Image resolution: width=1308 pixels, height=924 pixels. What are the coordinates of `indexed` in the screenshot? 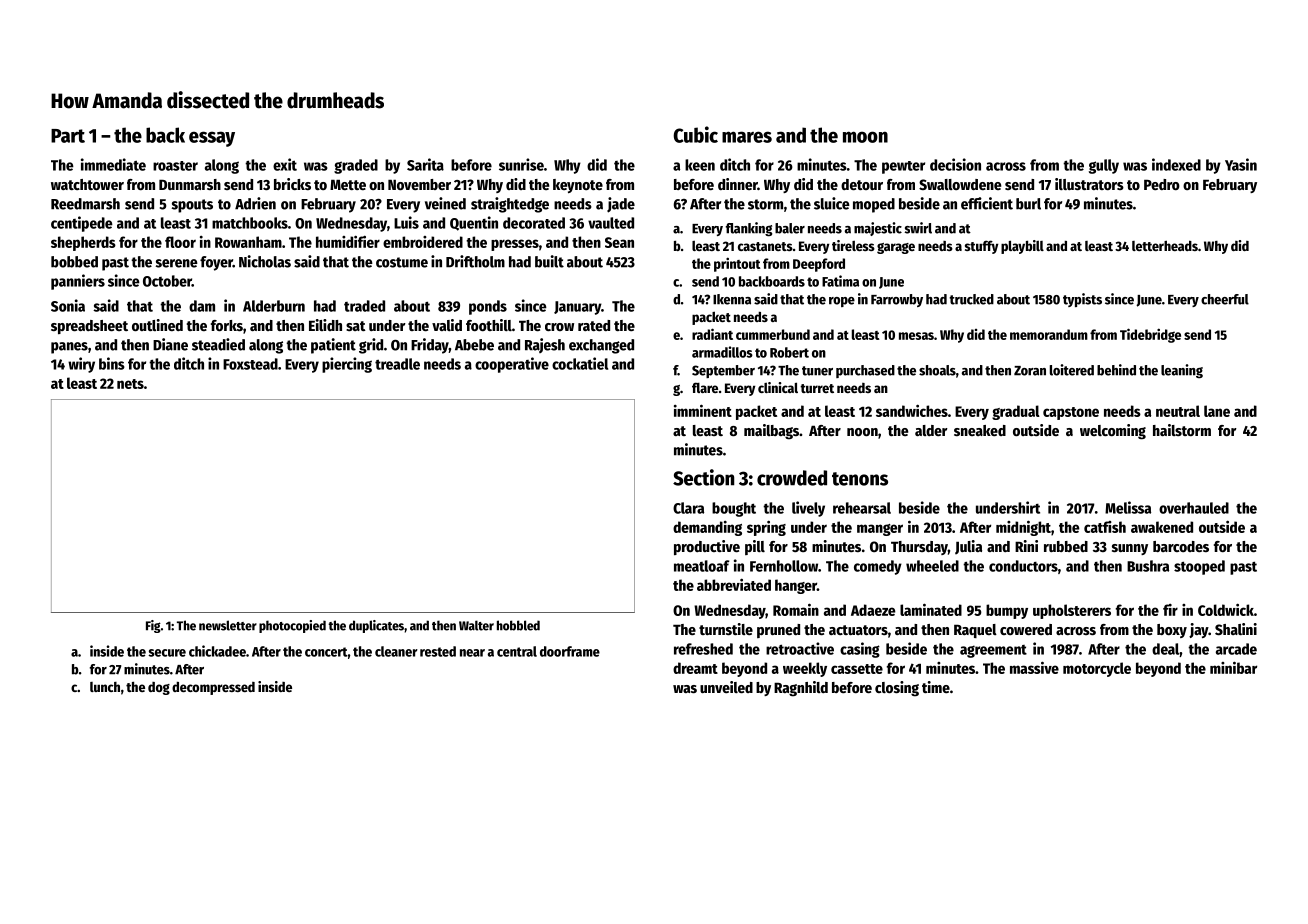 It's located at (1176, 164).
